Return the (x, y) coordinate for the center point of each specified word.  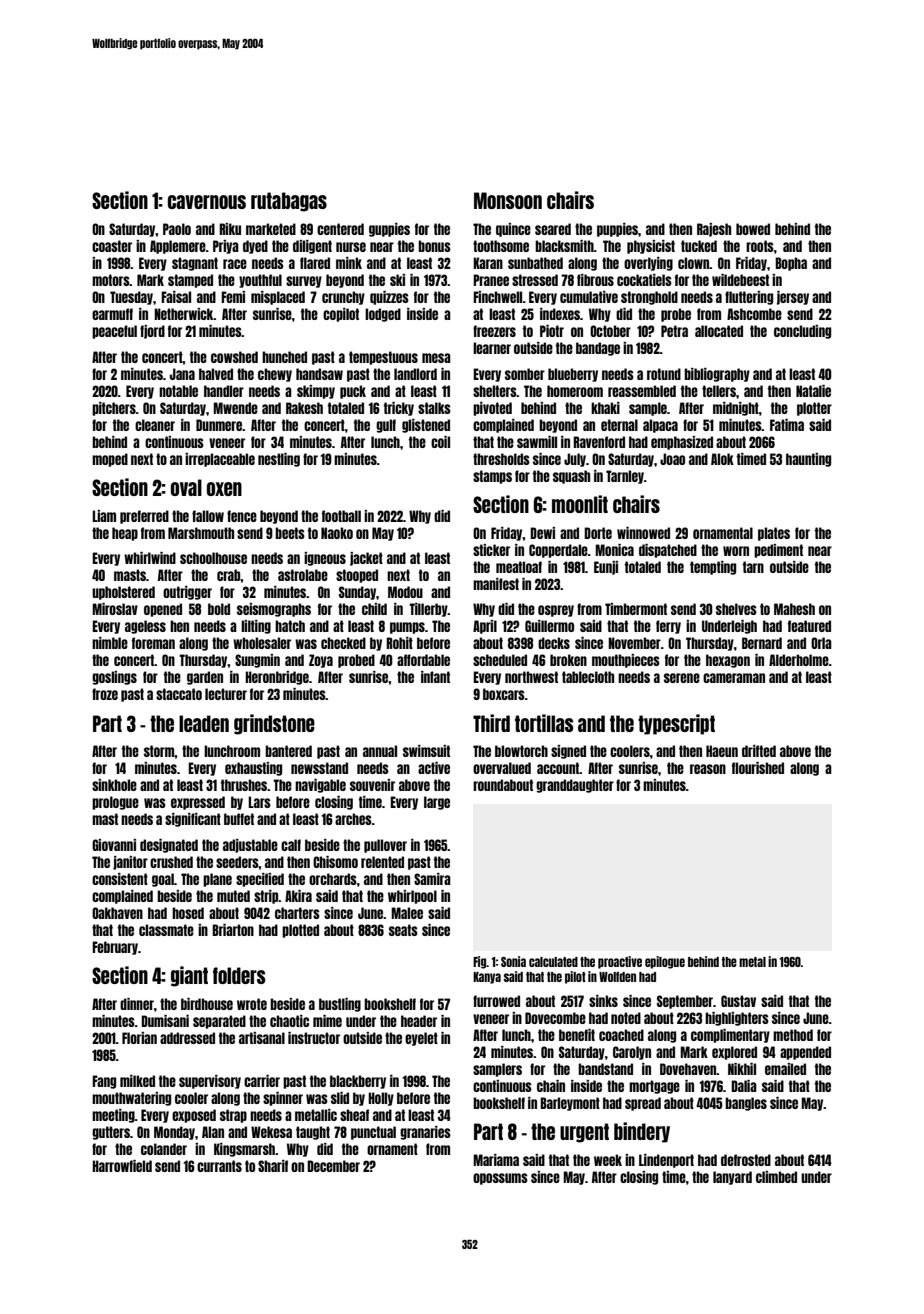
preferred (144, 517)
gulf (386, 426)
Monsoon (508, 200)
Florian (139, 1038)
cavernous (207, 202)
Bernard (762, 643)
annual (380, 751)
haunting (808, 460)
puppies (617, 230)
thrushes (244, 785)
